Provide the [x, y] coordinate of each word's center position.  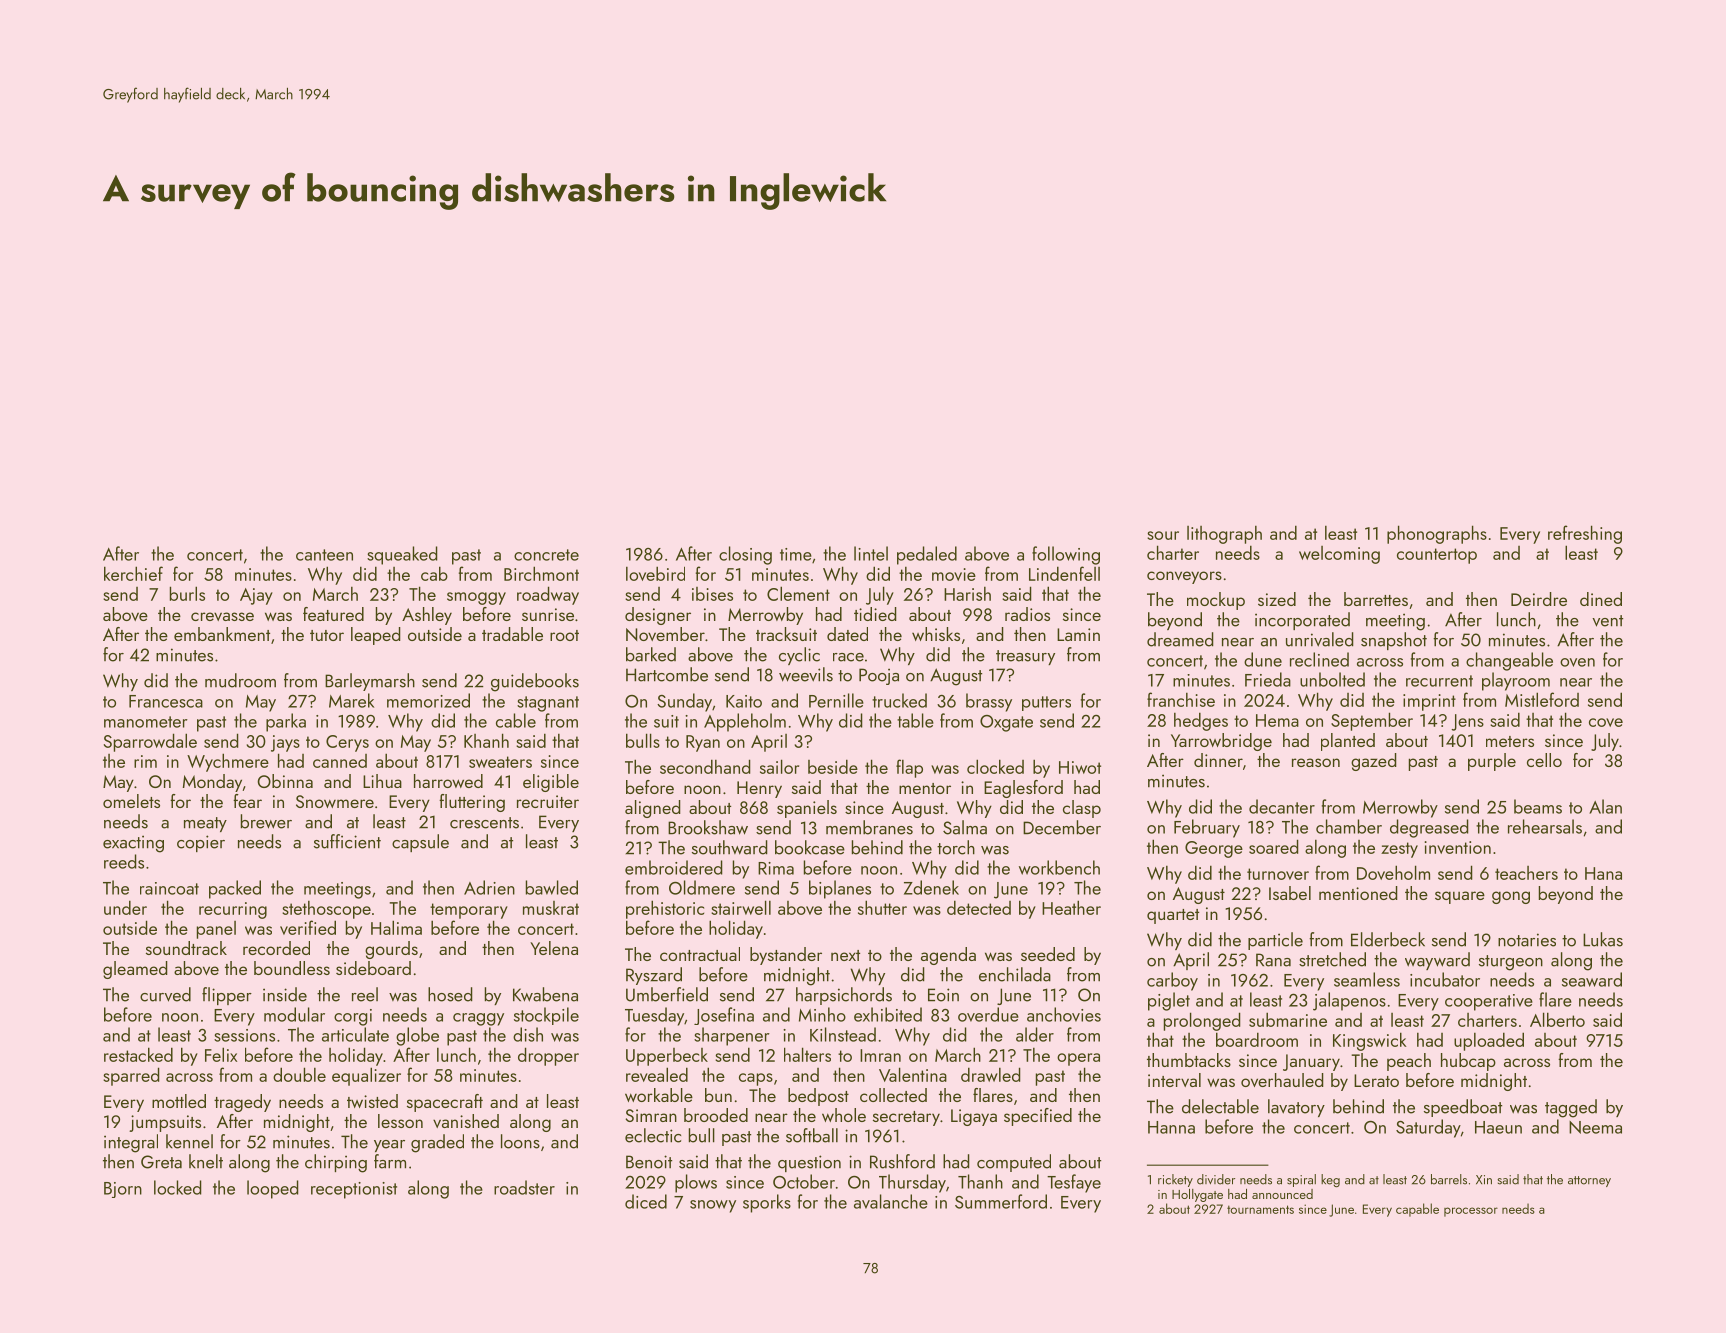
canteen [324, 555]
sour [1163, 535]
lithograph [1224, 535]
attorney [1589, 1181]
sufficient [347, 841]
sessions [244, 1035]
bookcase [810, 847]
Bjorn [123, 1190]
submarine [1288, 1019]
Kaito [744, 701]
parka [286, 722]
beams [1538, 806]
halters [807, 1054]
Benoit [649, 1162]
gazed [1374, 762]
